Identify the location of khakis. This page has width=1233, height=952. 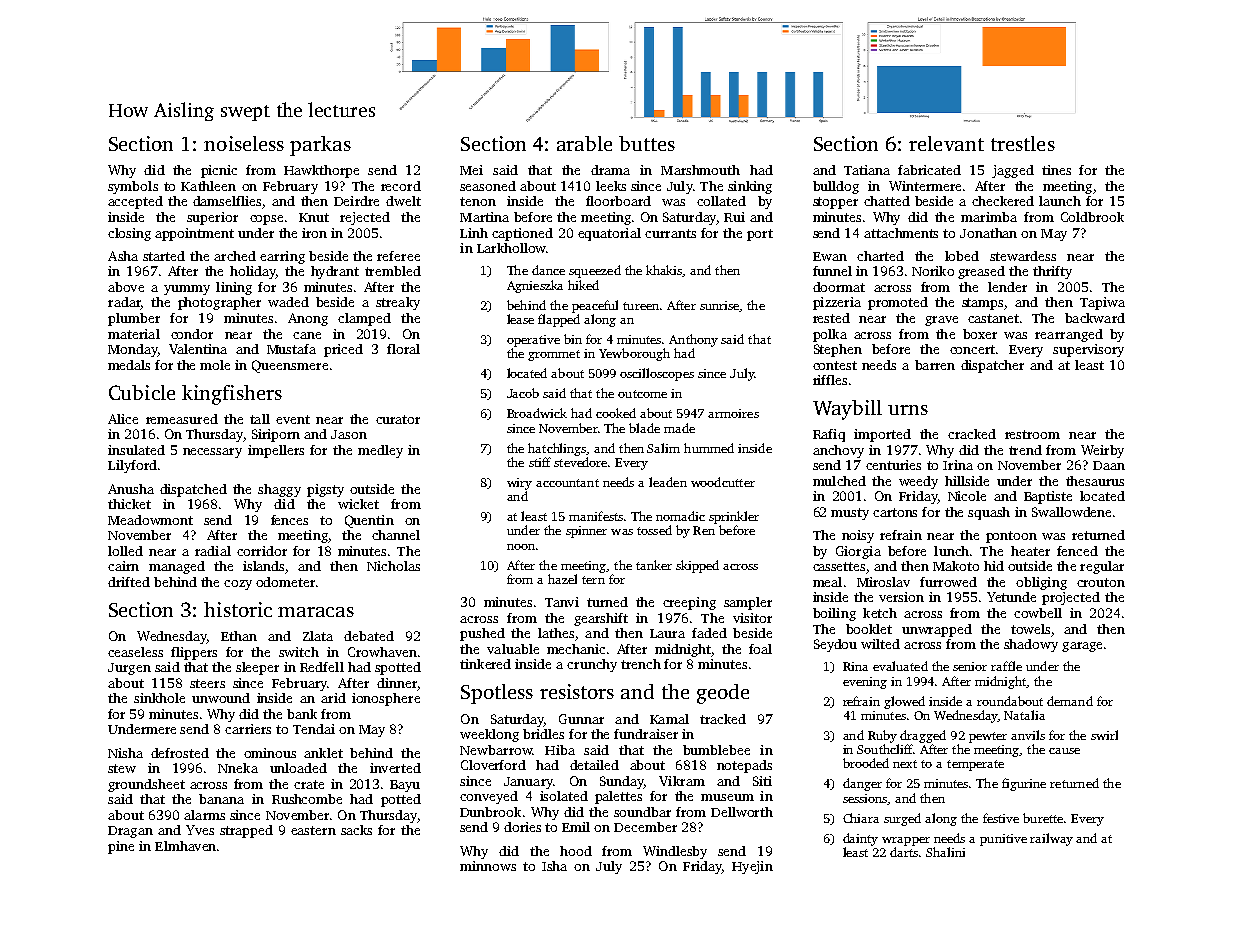
(664, 271).
